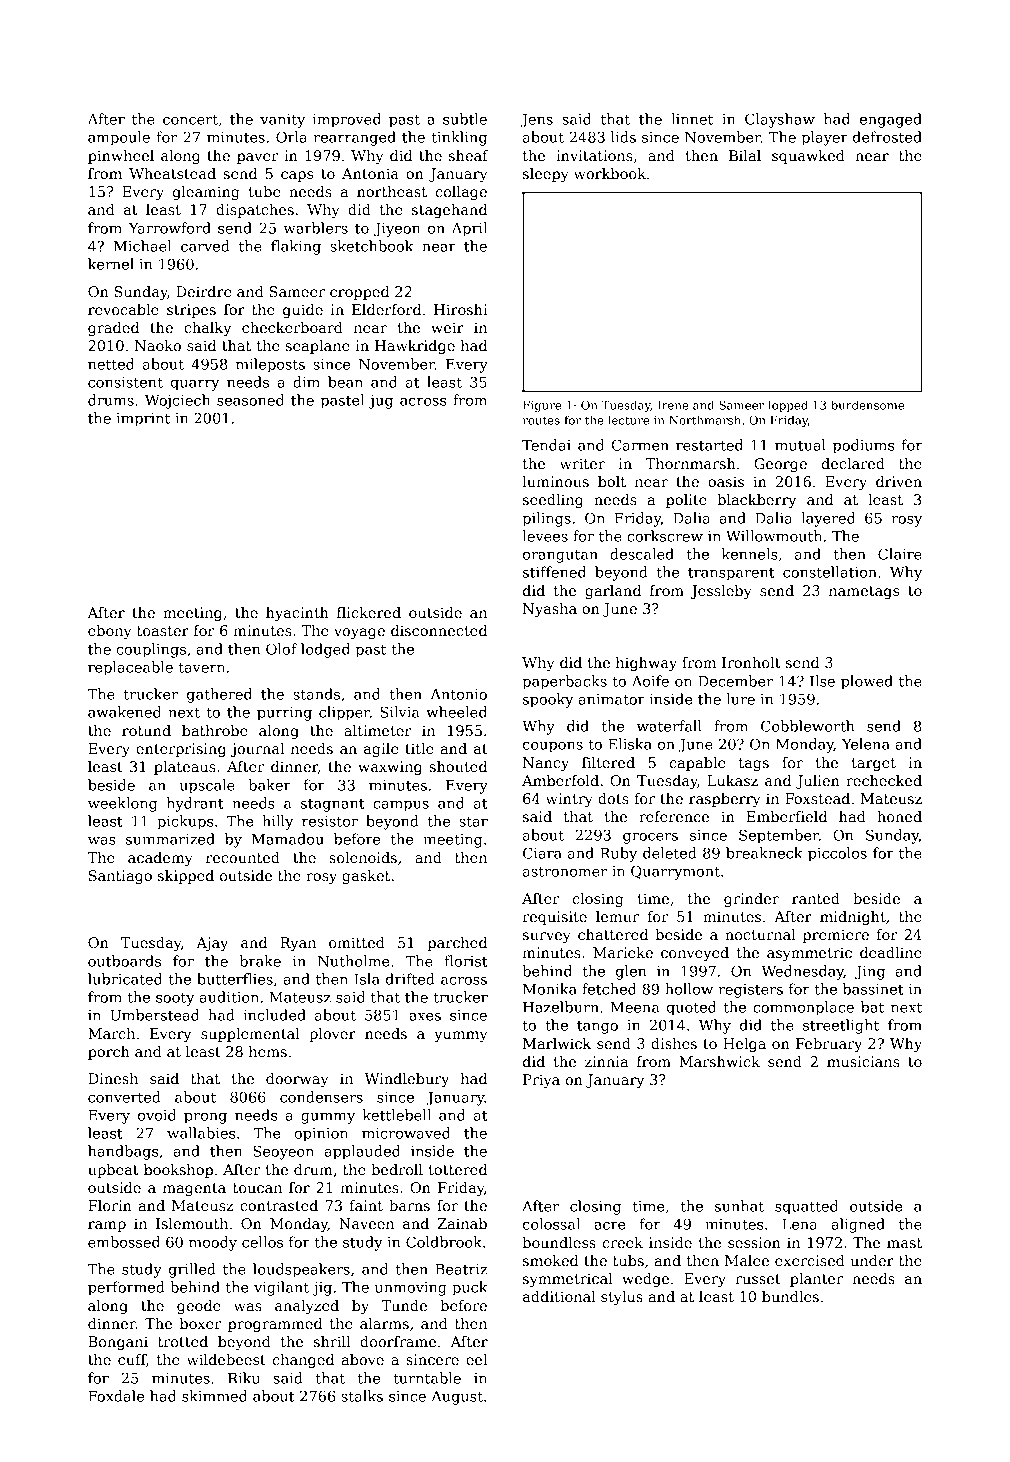  I want to click on paver, so click(257, 158).
